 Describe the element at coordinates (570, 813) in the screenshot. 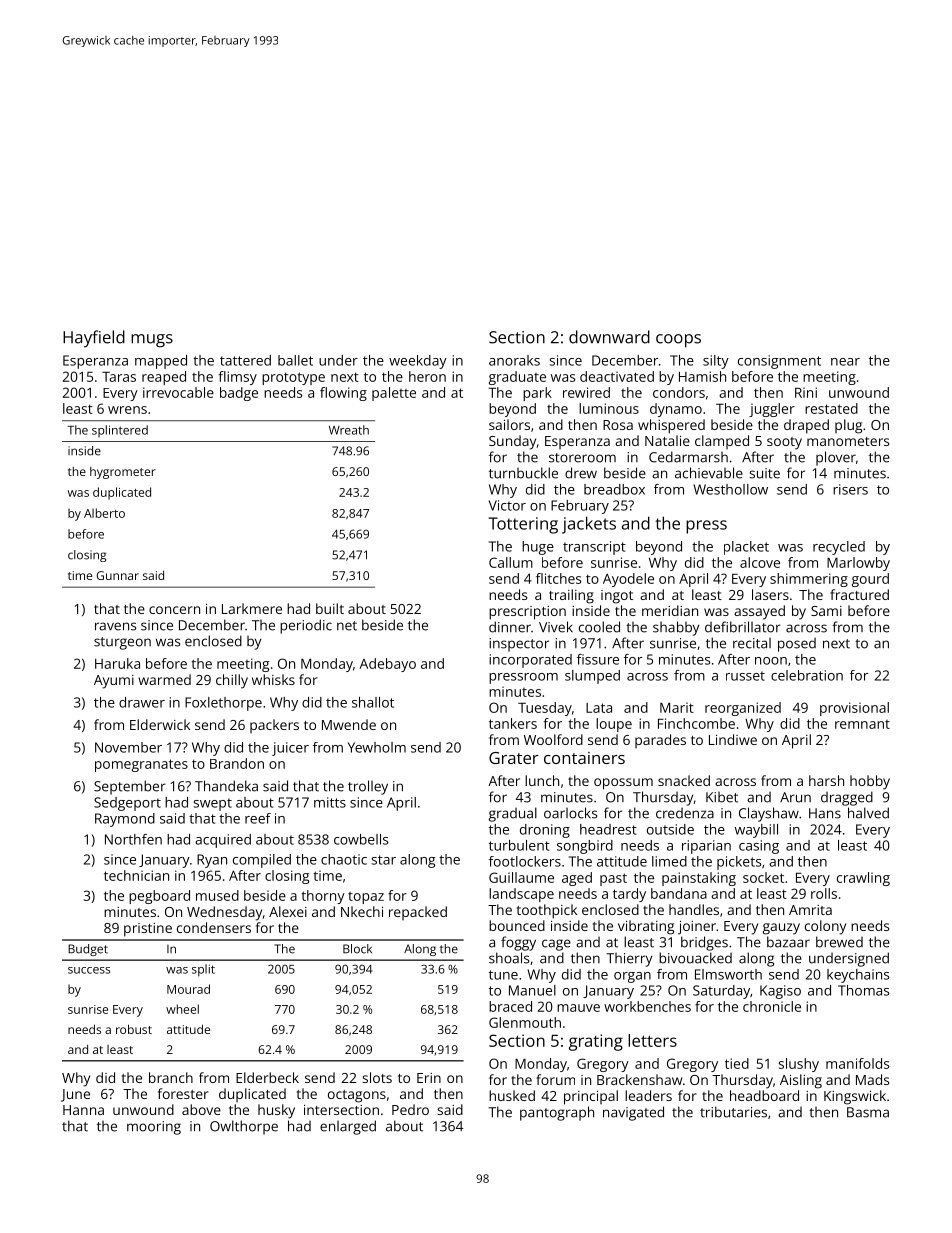

I see `oarlocks` at that location.
